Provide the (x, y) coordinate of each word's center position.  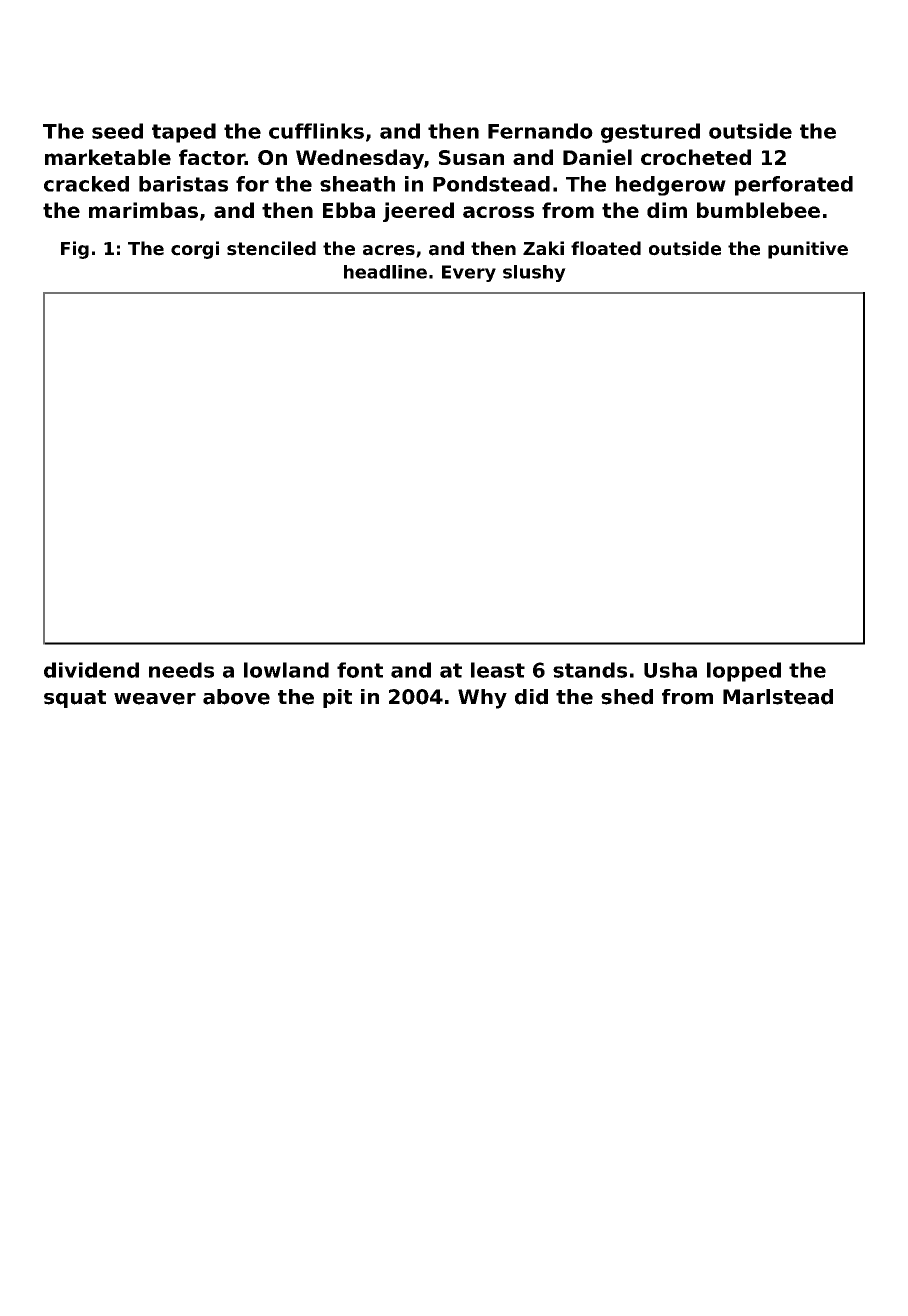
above (236, 697)
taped (184, 133)
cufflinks (316, 131)
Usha (670, 670)
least (498, 670)
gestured (650, 133)
